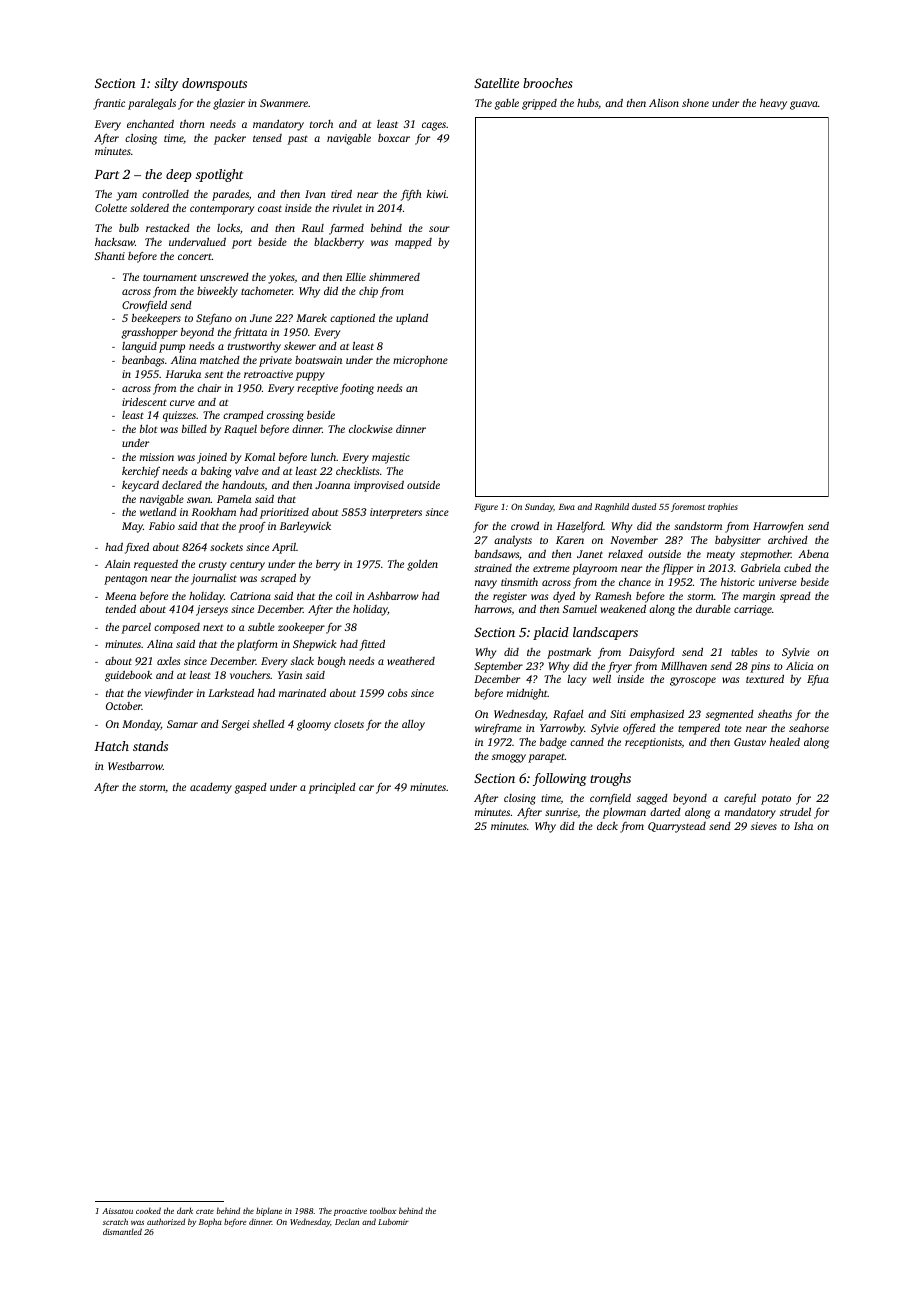 The image size is (924, 1308). Describe the element at coordinates (412, 319) in the screenshot. I see `upland` at that location.
